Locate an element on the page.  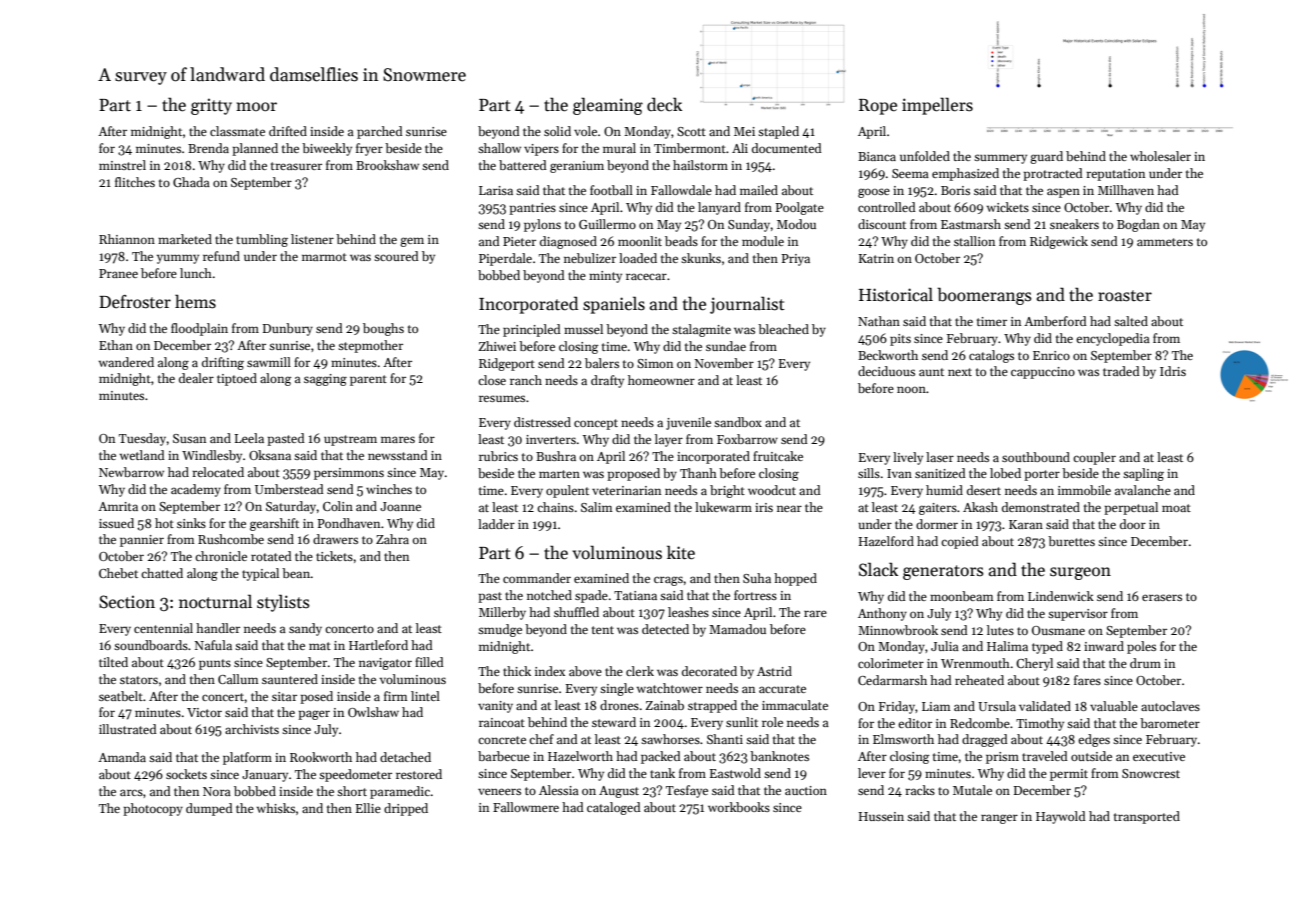
Ellie is located at coordinates (368, 808).
